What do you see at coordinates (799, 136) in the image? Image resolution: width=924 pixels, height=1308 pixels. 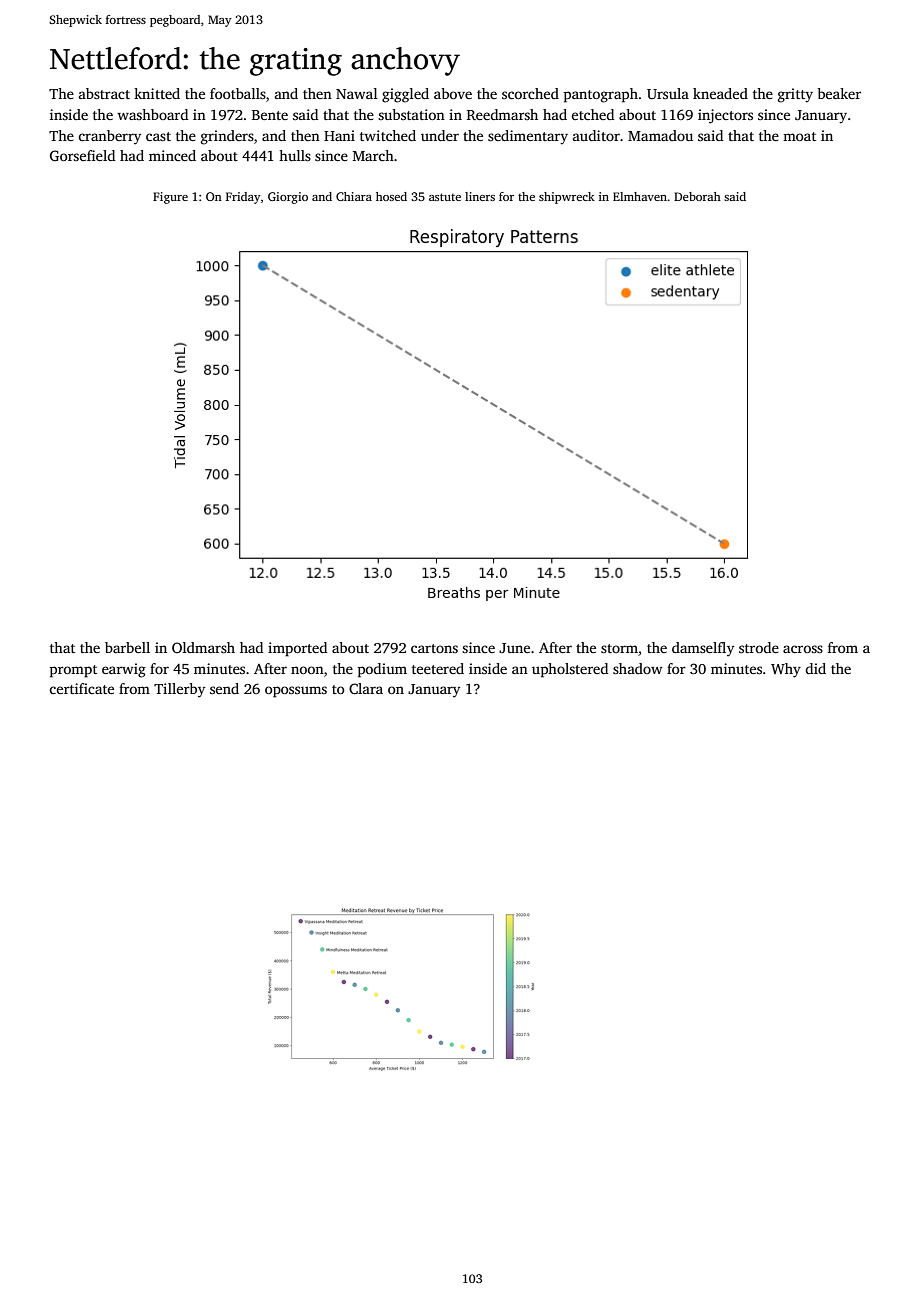 I see `moat` at bounding box center [799, 136].
